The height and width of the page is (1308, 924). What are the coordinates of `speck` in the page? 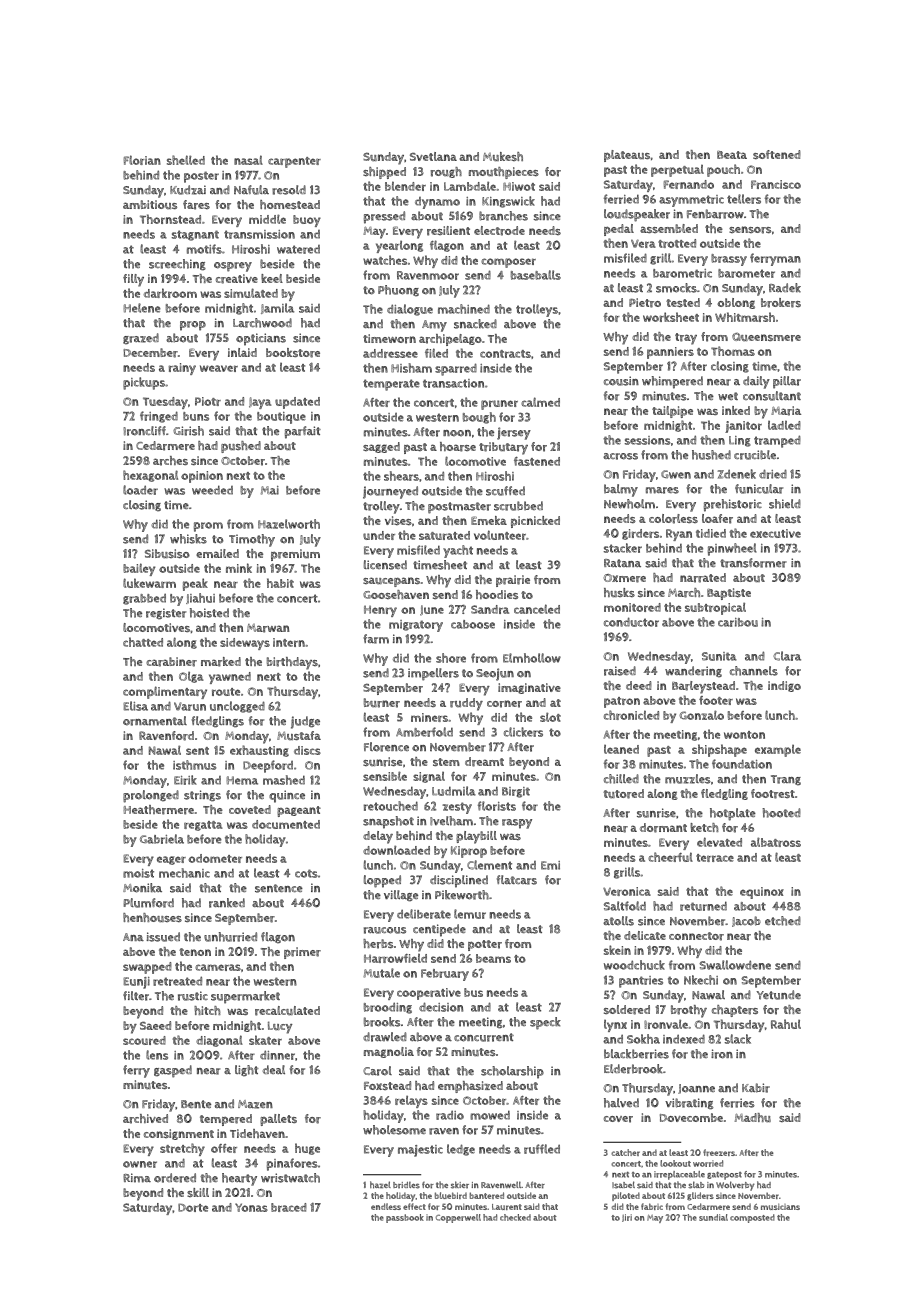 It's located at (545, 1023).
